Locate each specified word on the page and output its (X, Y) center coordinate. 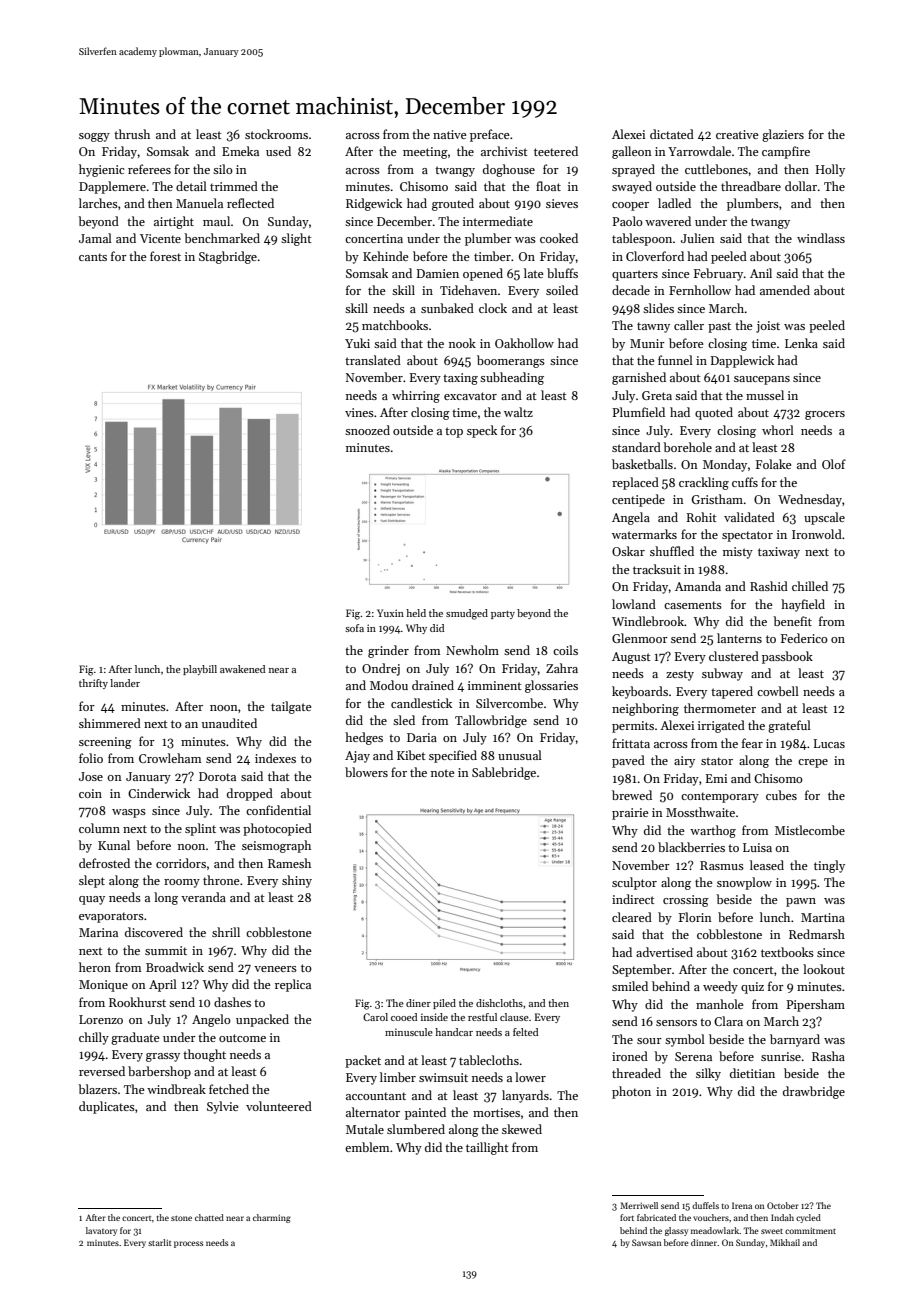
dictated (672, 134)
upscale (824, 518)
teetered (556, 151)
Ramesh (289, 863)
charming (272, 1218)
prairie (630, 814)
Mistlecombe (810, 830)
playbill (200, 670)
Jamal (95, 238)
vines (359, 412)
